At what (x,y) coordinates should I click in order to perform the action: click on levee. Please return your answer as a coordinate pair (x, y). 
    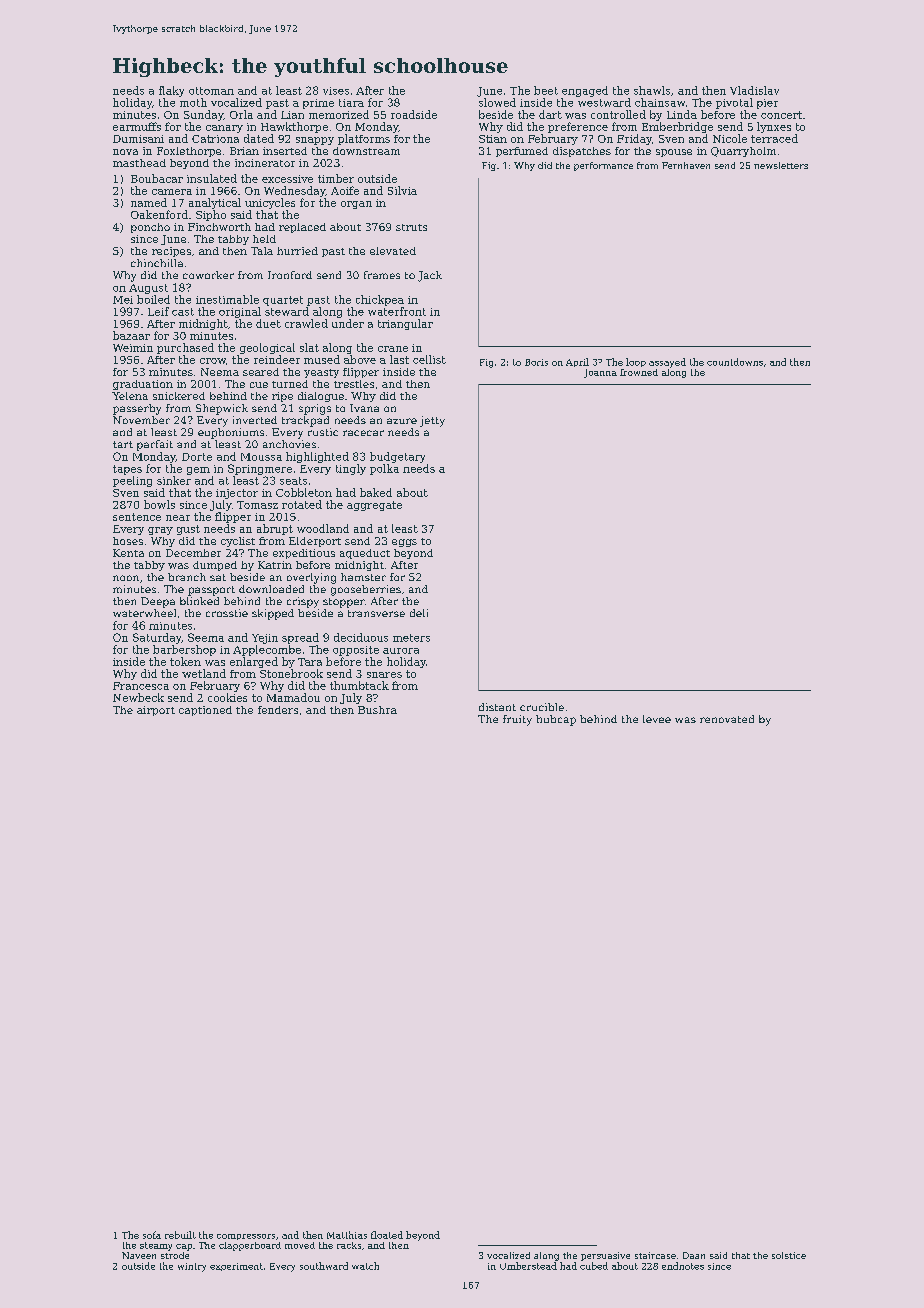
    Looking at the image, I should click on (657, 719).
